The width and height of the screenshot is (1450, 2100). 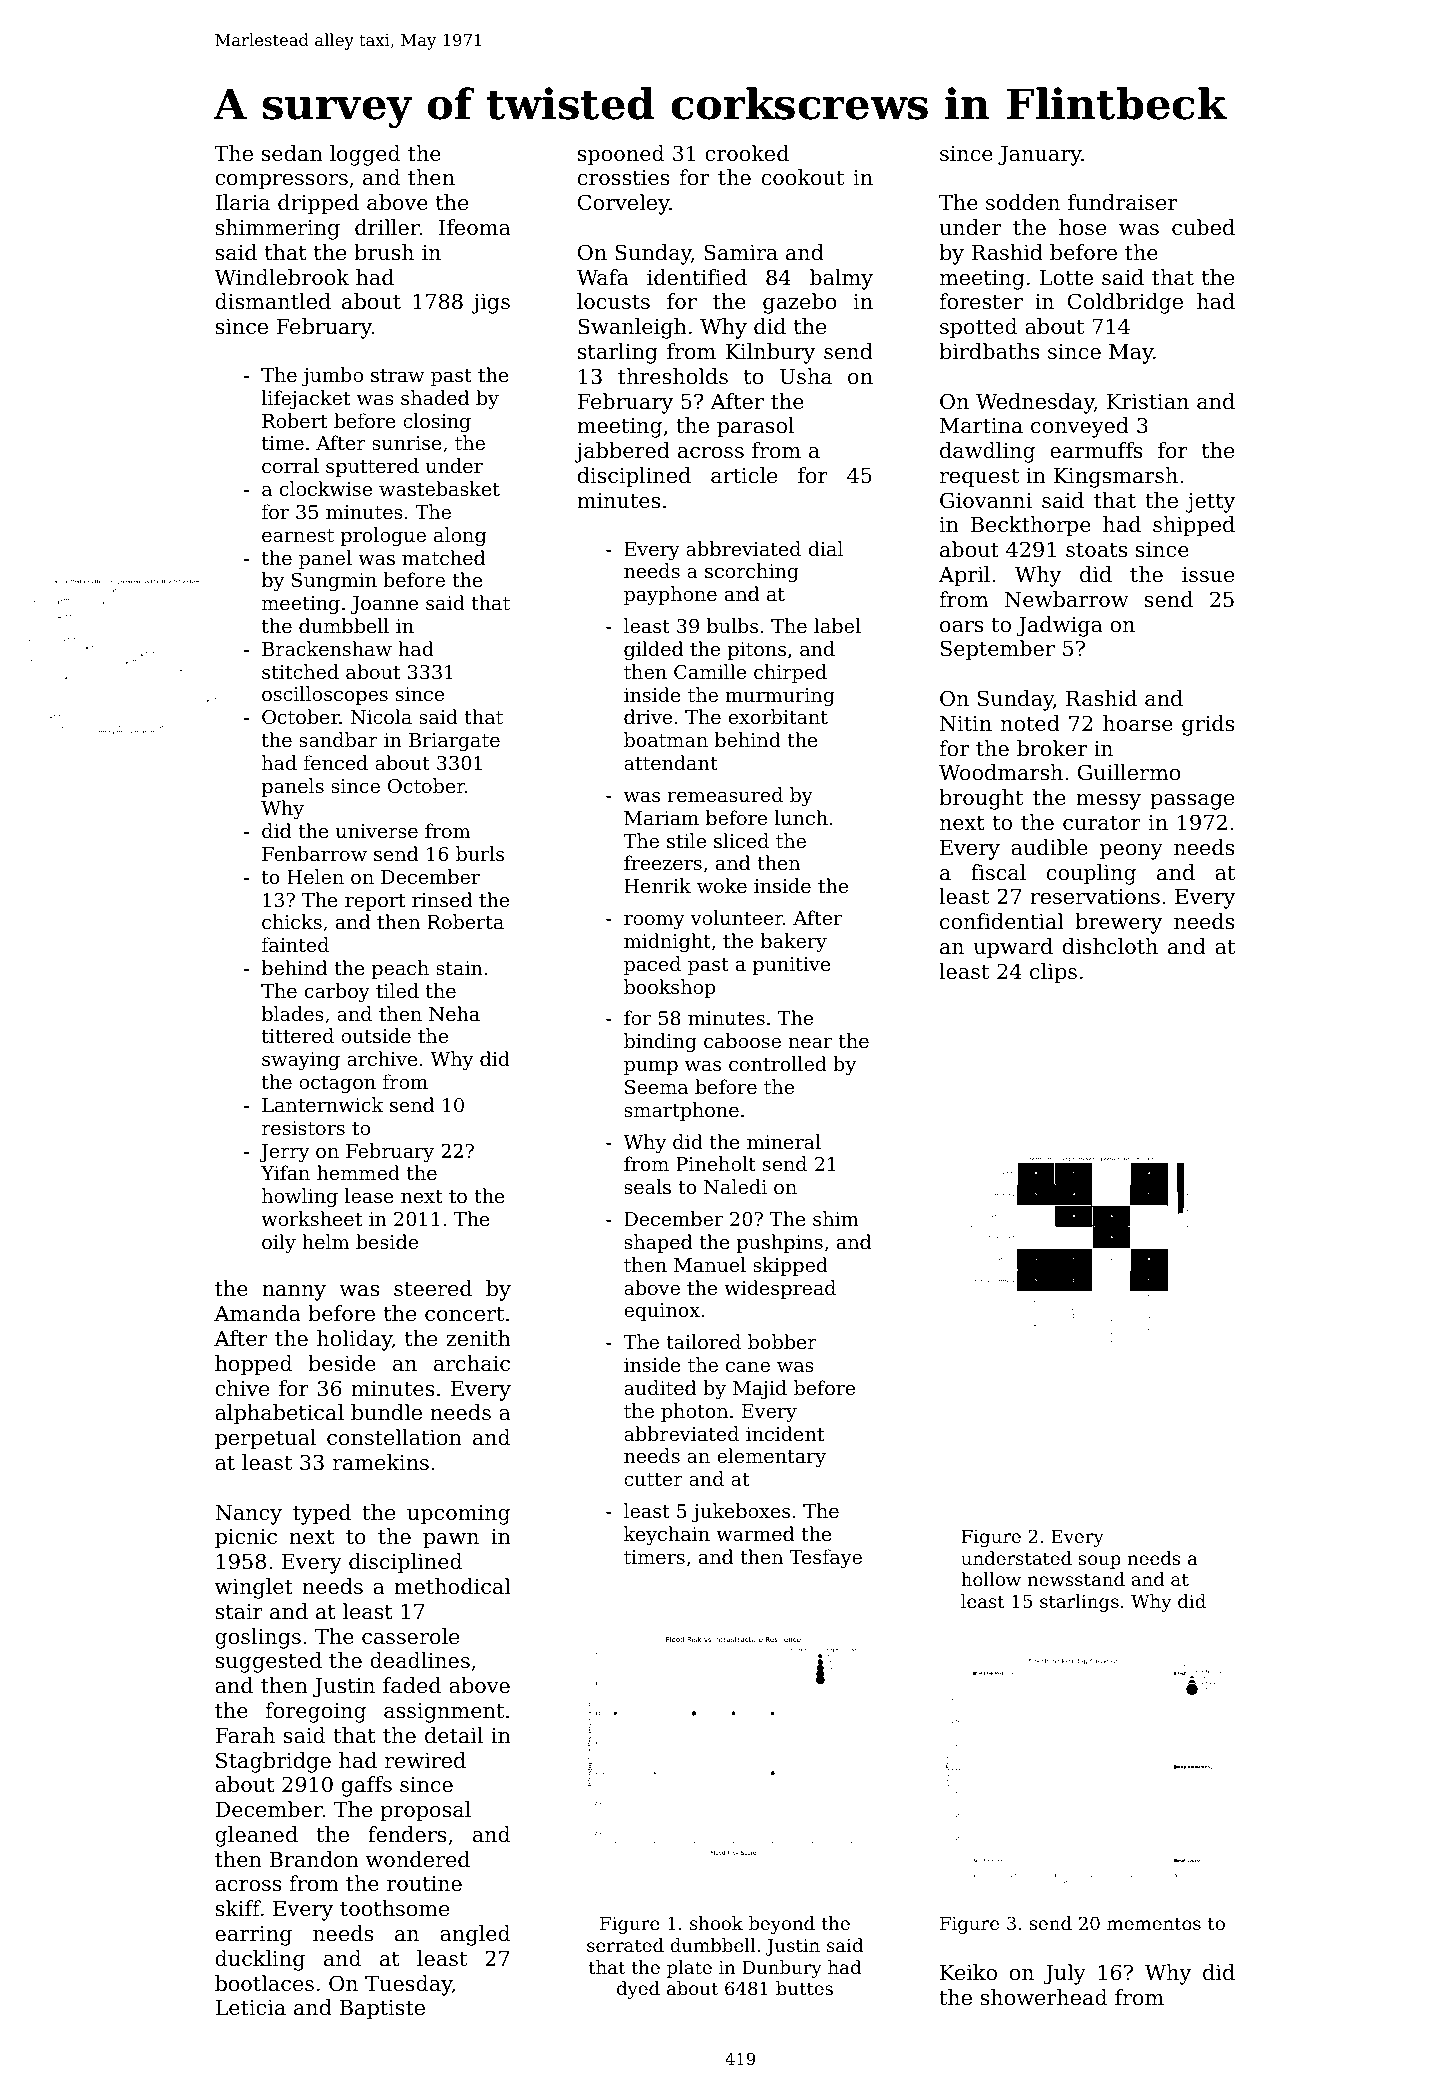 I want to click on hollow, so click(x=991, y=1579).
